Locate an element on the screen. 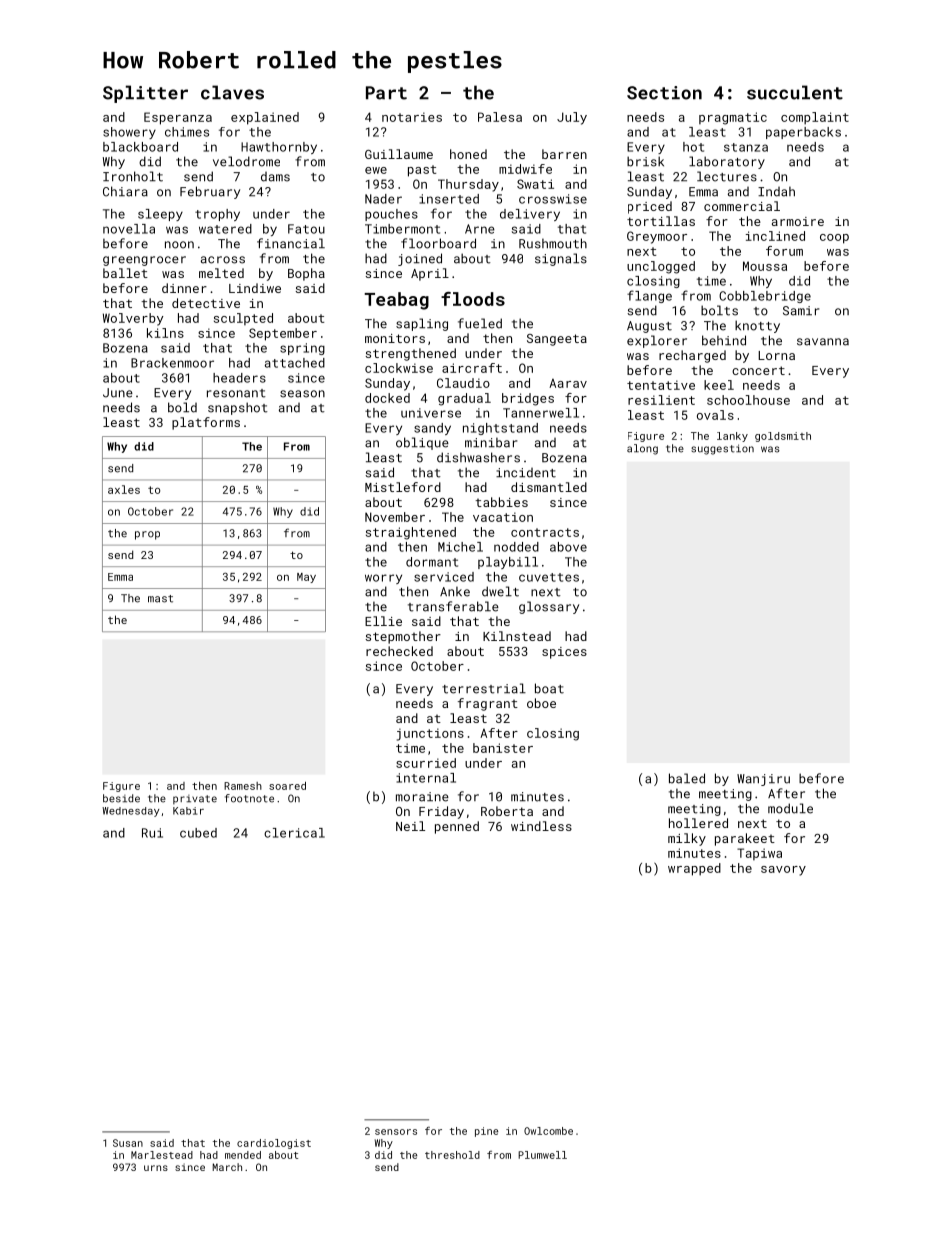  schoolhouse is located at coordinates (748, 400).
